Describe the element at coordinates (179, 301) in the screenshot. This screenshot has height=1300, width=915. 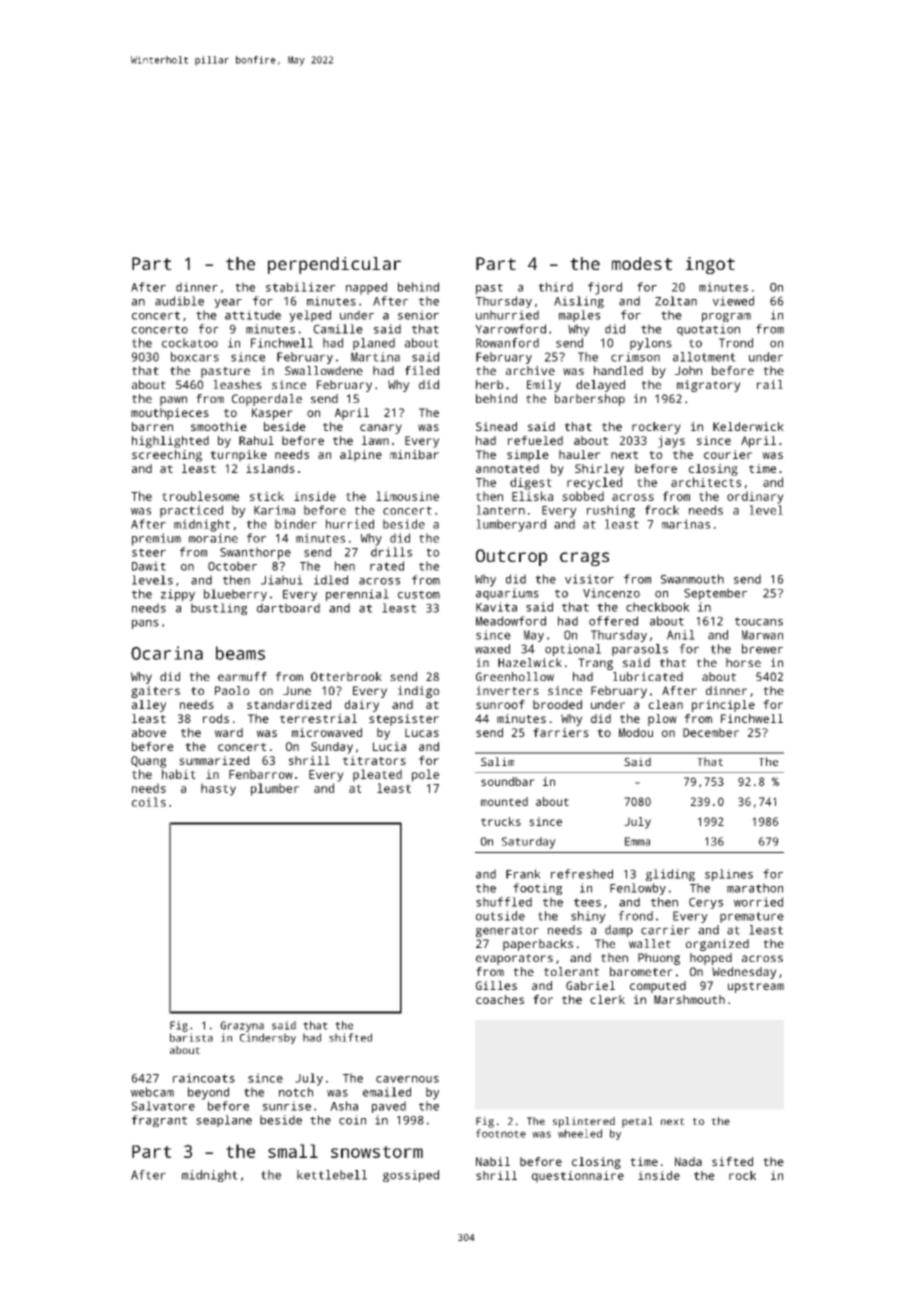
I see `audible` at that location.
